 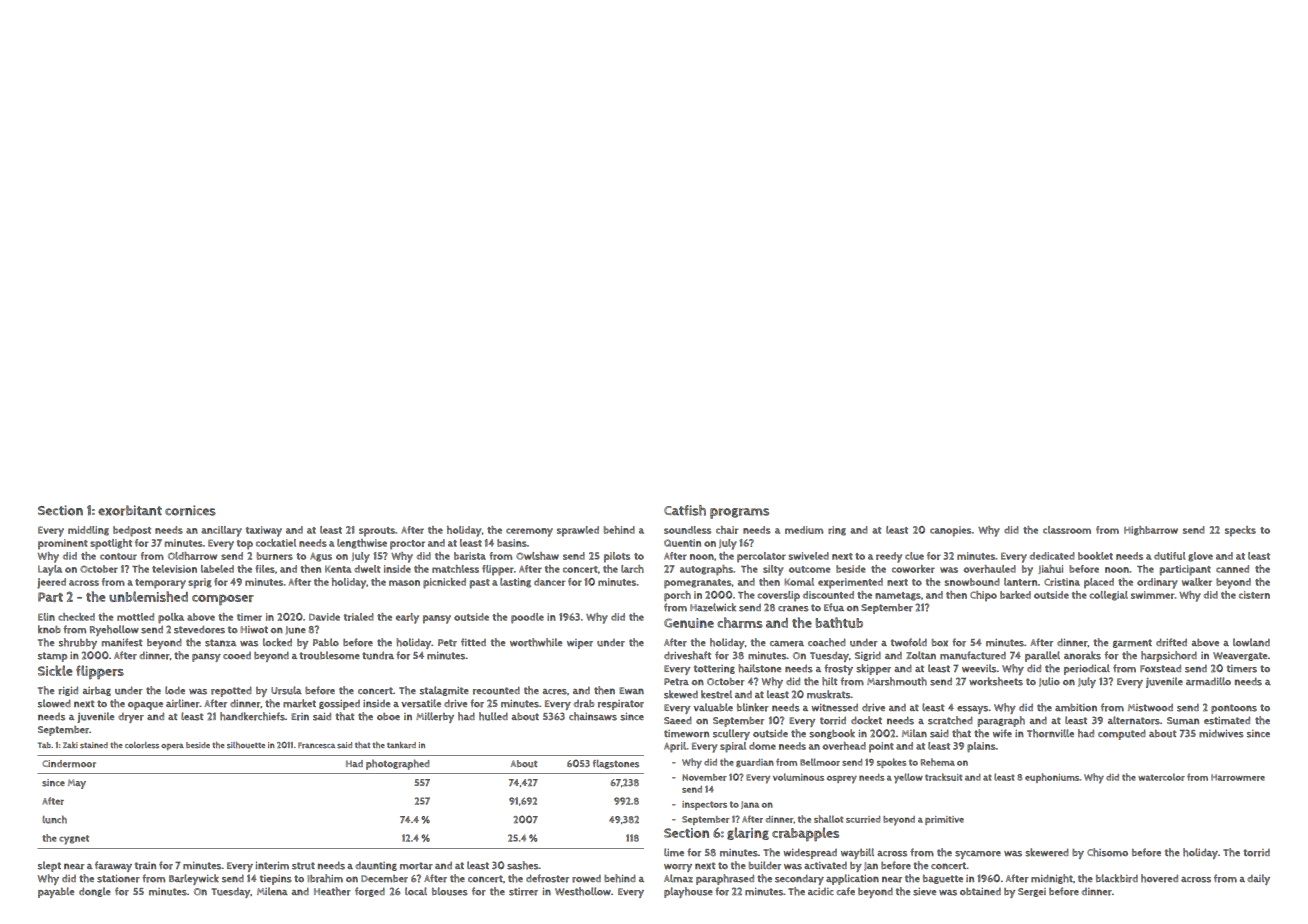 What do you see at coordinates (621, 705) in the screenshot?
I see `respirator` at bounding box center [621, 705].
